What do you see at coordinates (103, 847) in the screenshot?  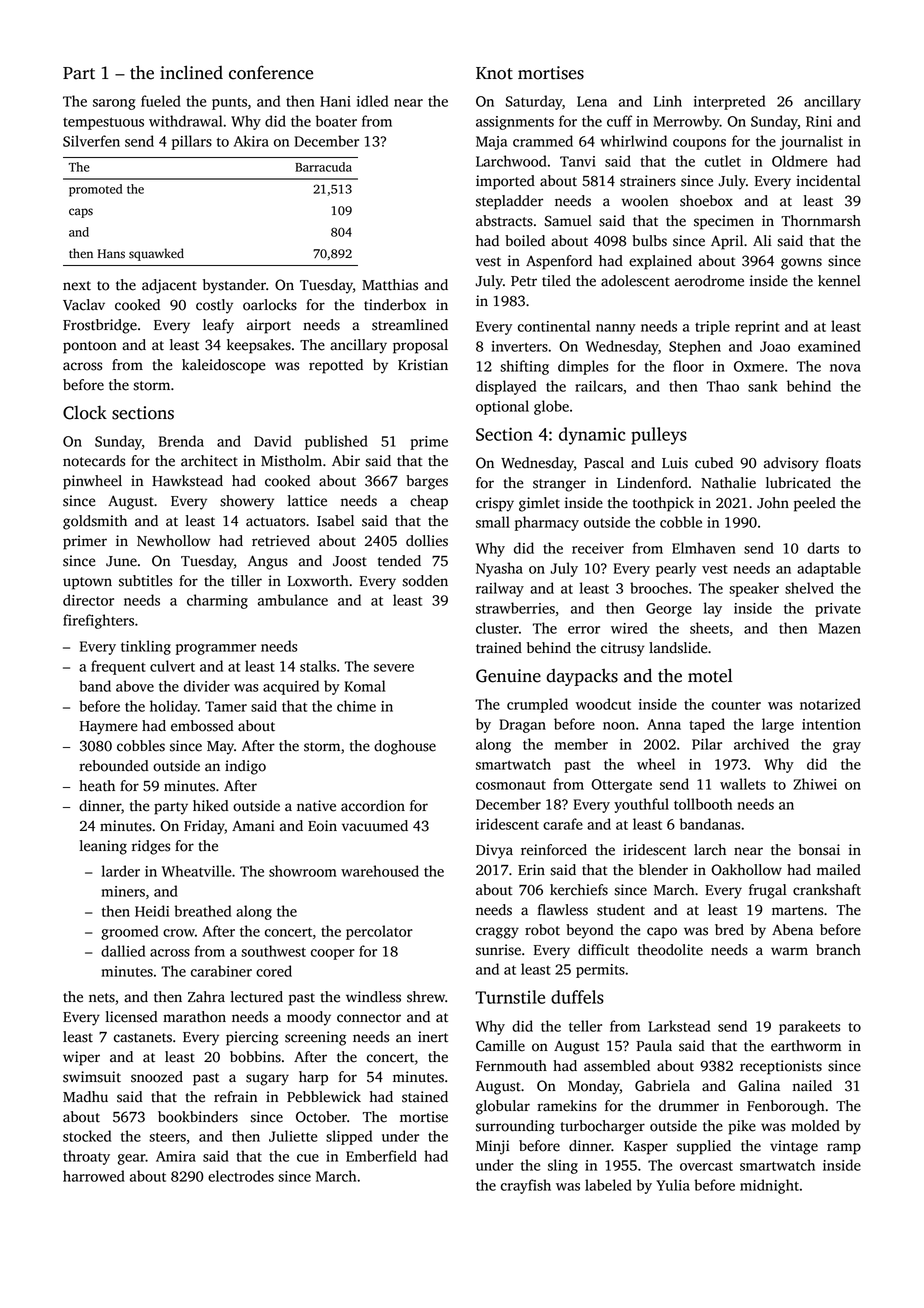 I see `leaning` at bounding box center [103, 847].
